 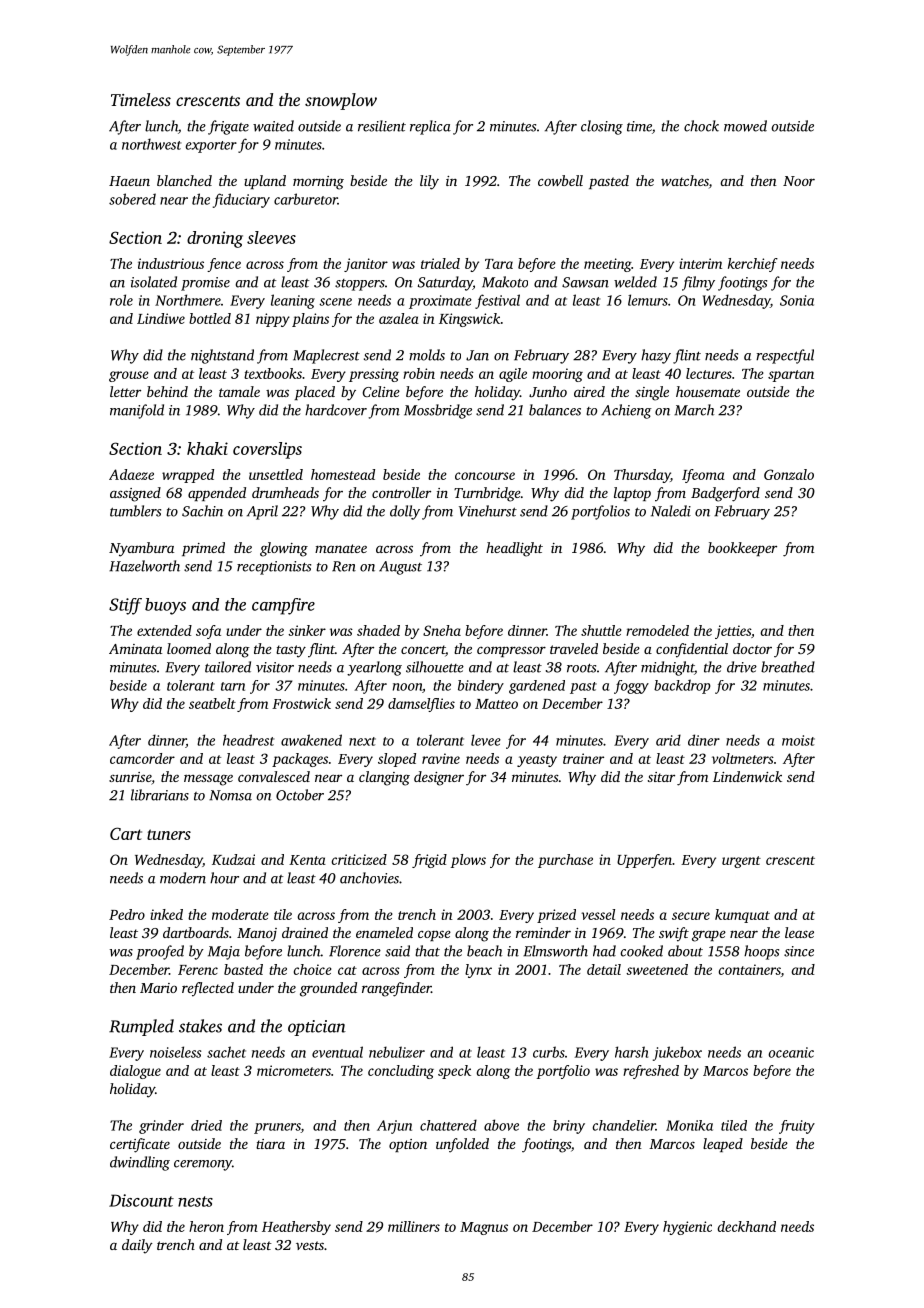 I want to click on levee, so click(x=486, y=740).
